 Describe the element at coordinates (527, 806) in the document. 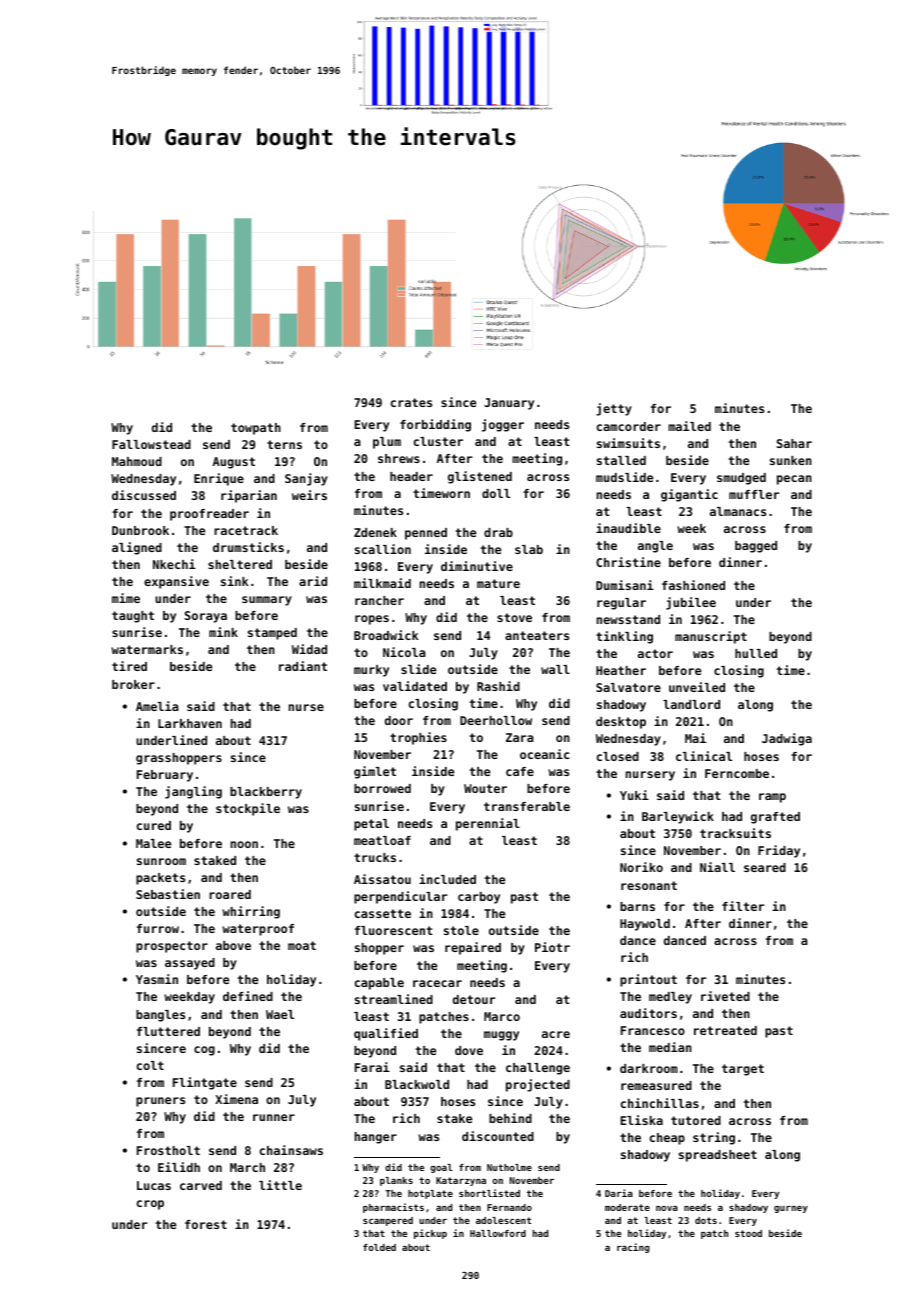

I see `transferable` at that location.
